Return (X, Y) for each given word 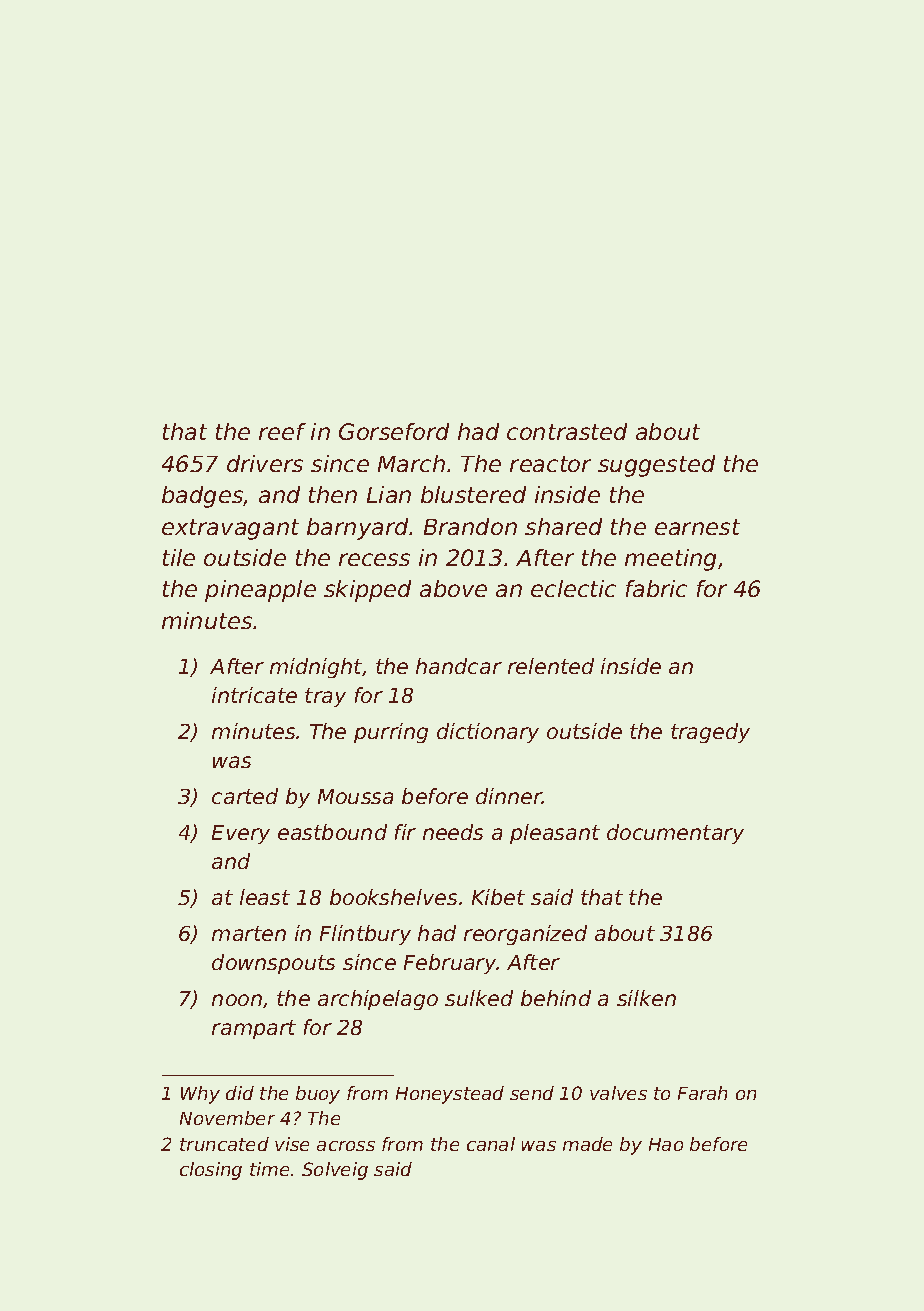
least (265, 897)
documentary (675, 834)
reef (282, 431)
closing (211, 1171)
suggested (656, 466)
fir (405, 832)
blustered (473, 494)
